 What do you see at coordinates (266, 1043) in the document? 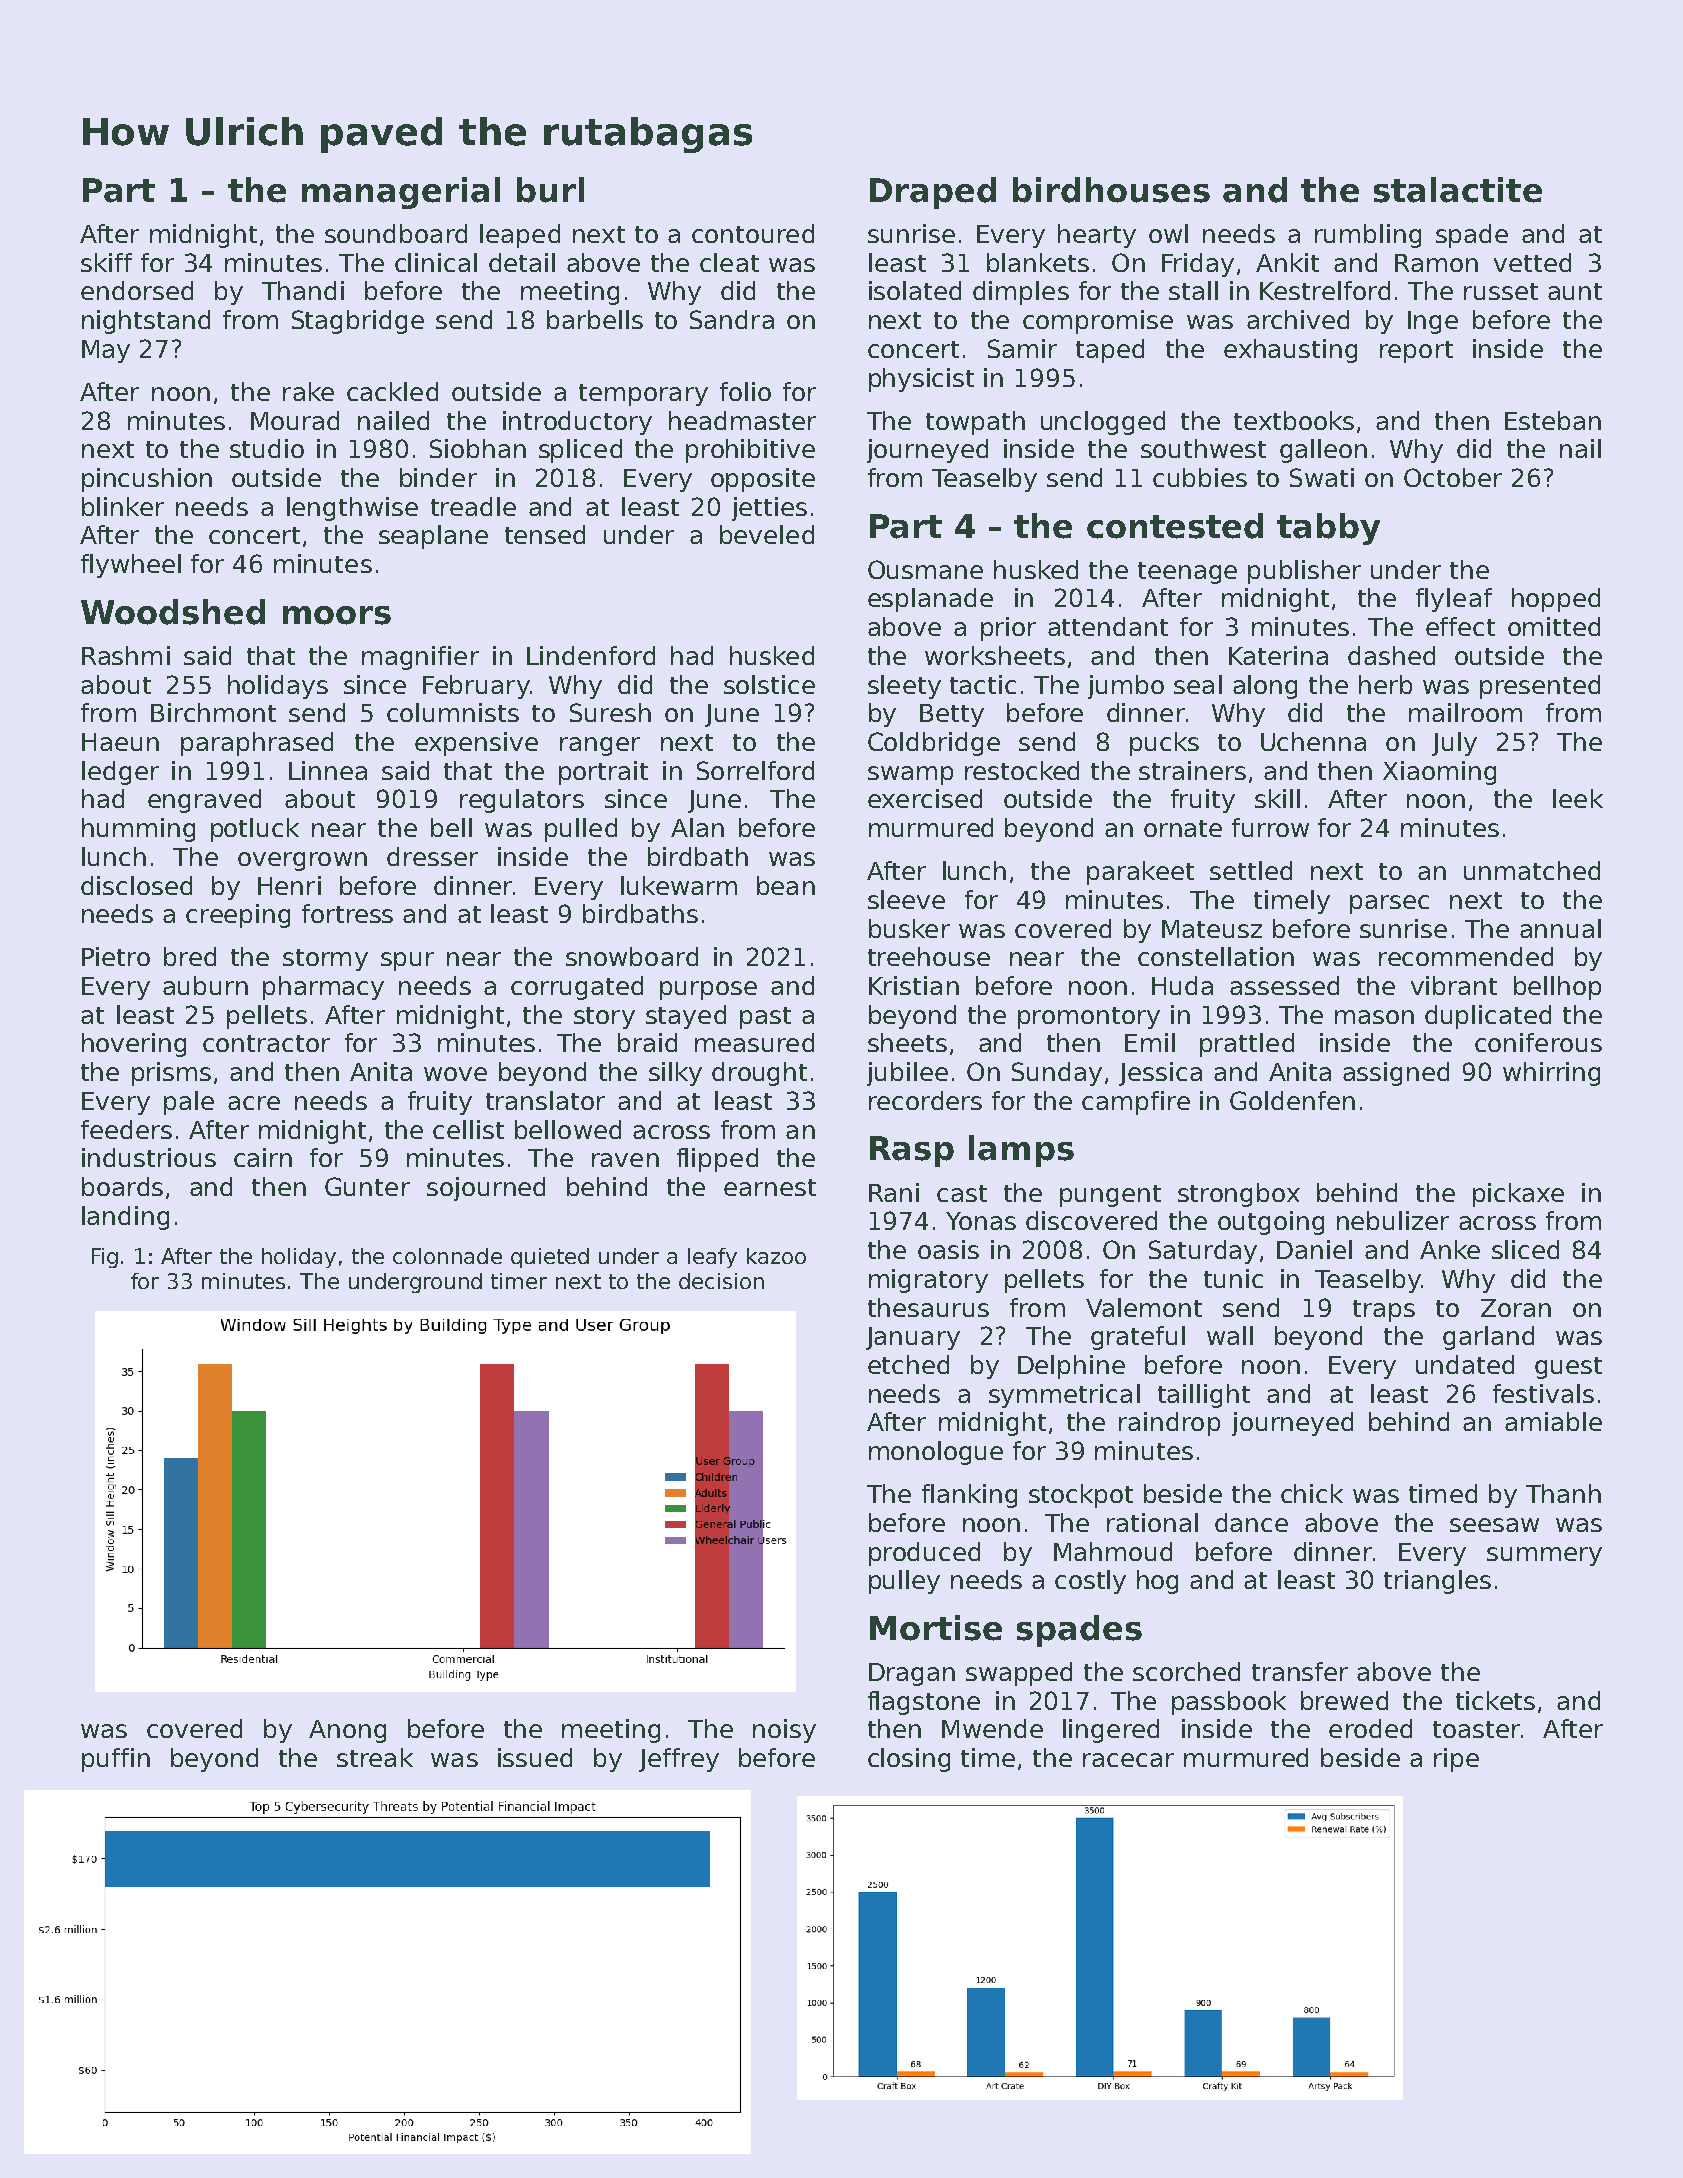
I see `contractor` at bounding box center [266, 1043].
